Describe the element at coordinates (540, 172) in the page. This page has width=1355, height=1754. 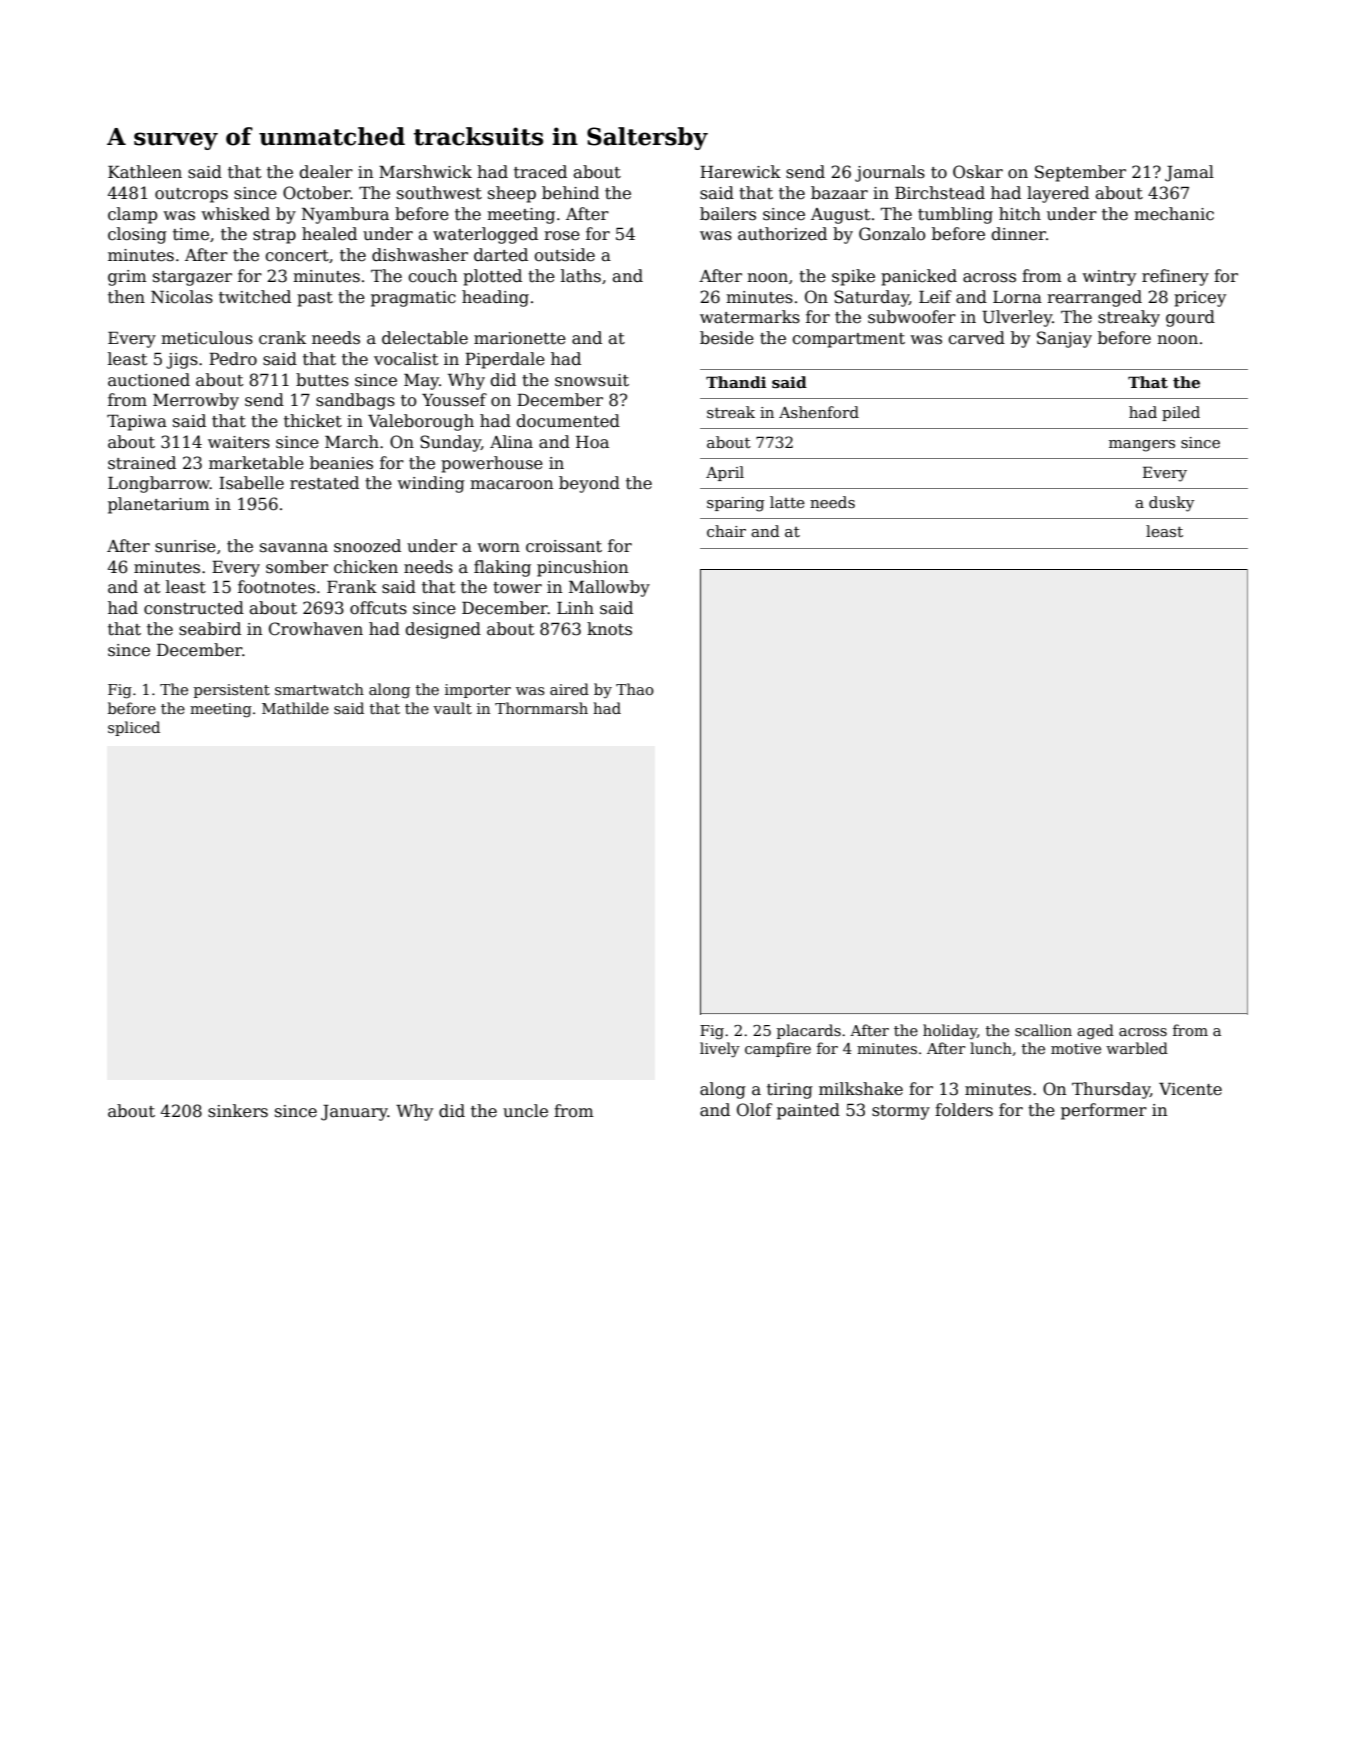
I see `traced` at that location.
